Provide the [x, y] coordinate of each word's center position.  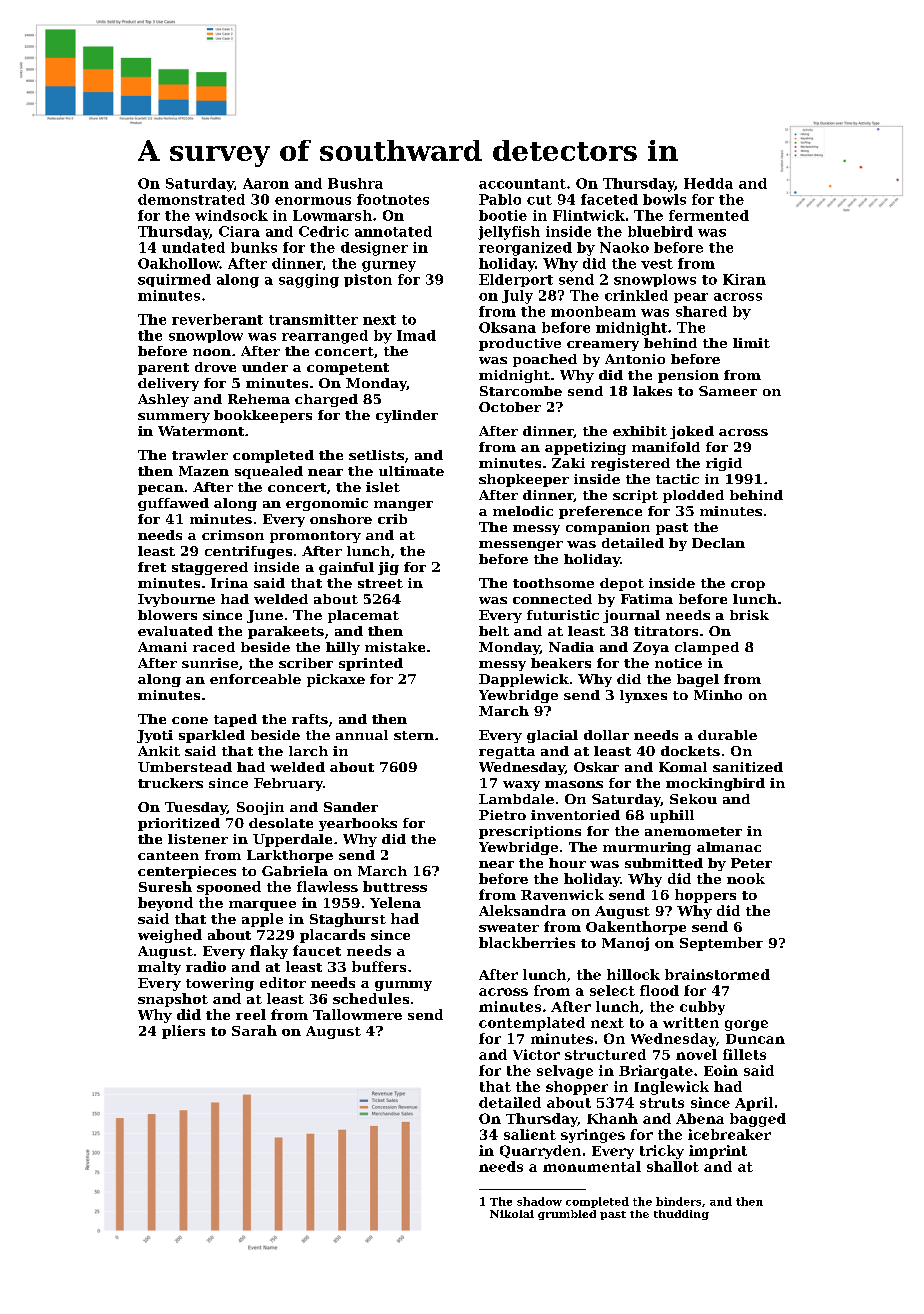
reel [251, 1014]
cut [539, 200]
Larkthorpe [290, 856]
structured [605, 1054]
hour [567, 863]
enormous [313, 201]
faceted [609, 199]
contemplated [532, 1024]
